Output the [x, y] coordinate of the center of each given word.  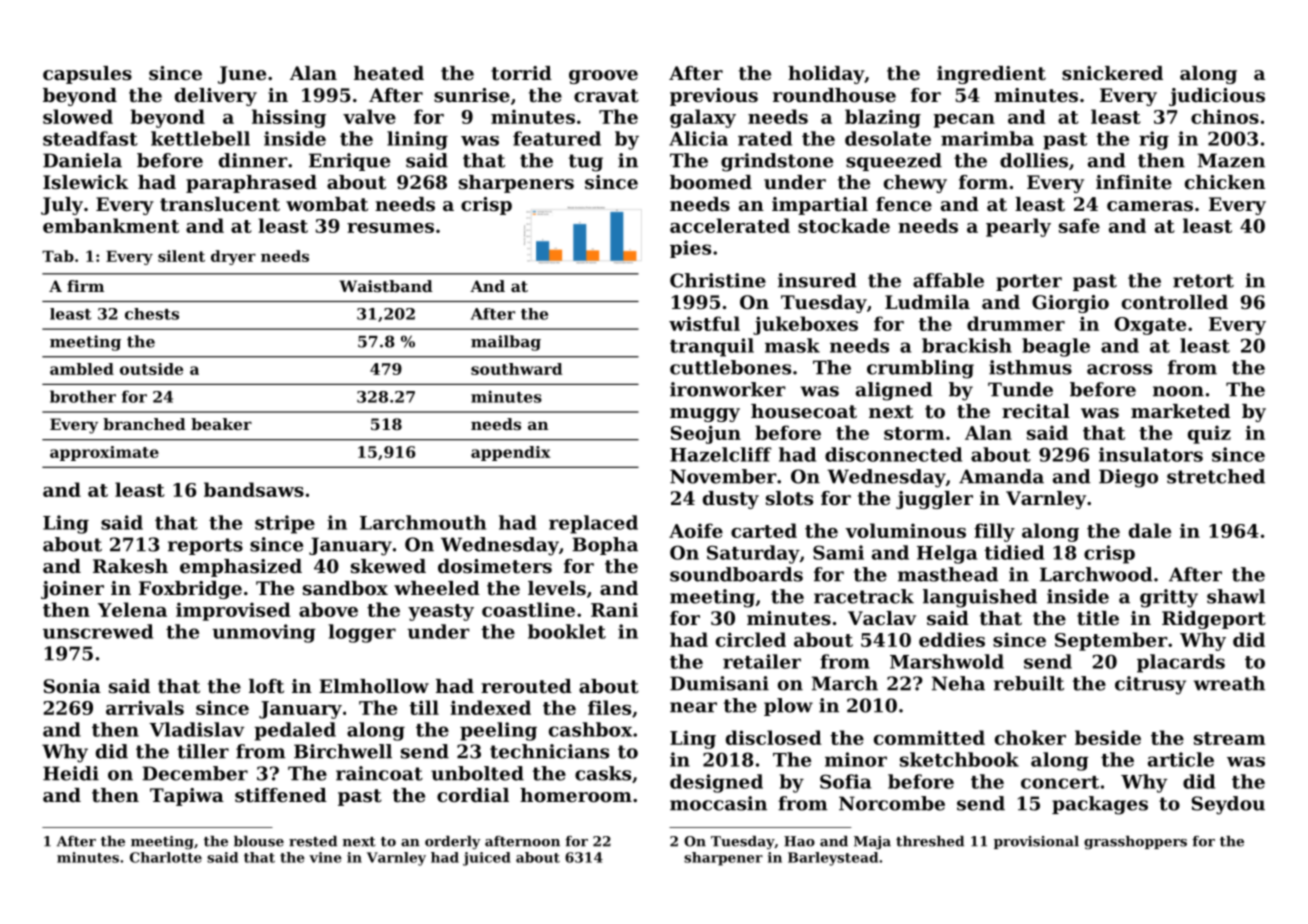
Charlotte [166, 857]
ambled [82, 369]
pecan [964, 121]
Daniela [82, 160]
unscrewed [98, 631]
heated [389, 73]
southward [516, 369]
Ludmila [927, 302]
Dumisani [719, 683]
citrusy [1150, 685]
